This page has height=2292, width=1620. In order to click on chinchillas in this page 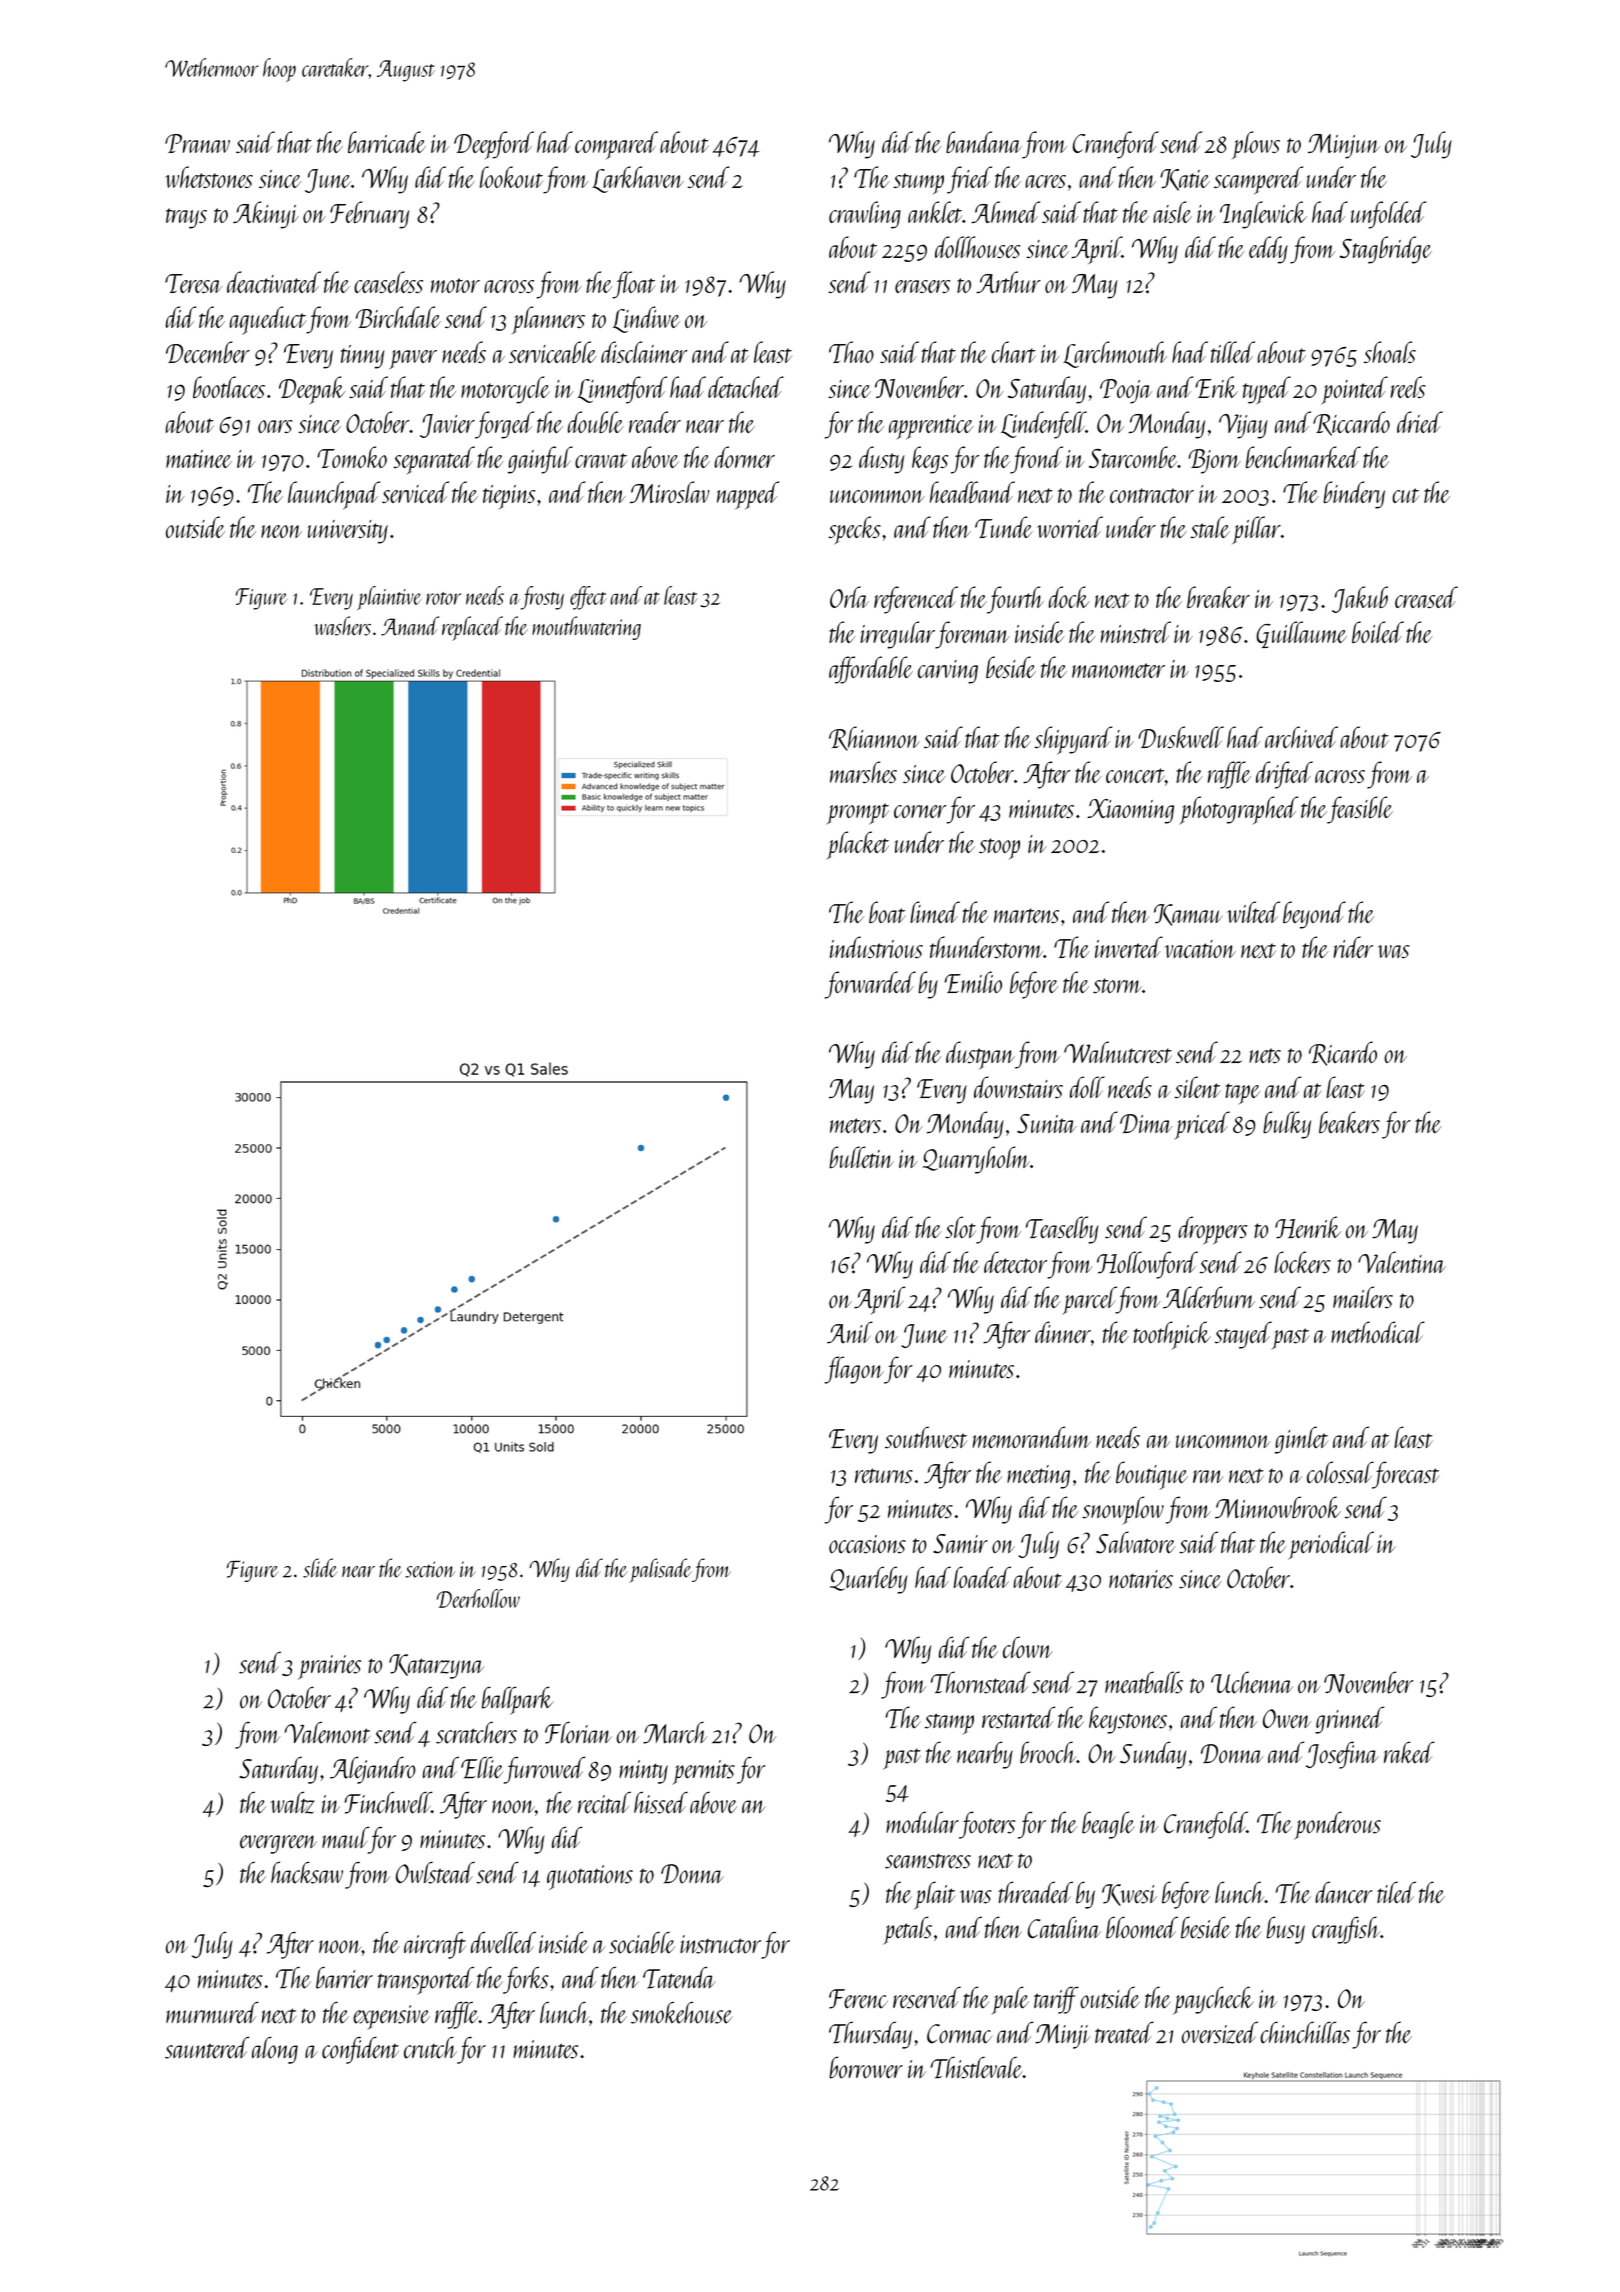, I will do `click(1305, 2032)`.
